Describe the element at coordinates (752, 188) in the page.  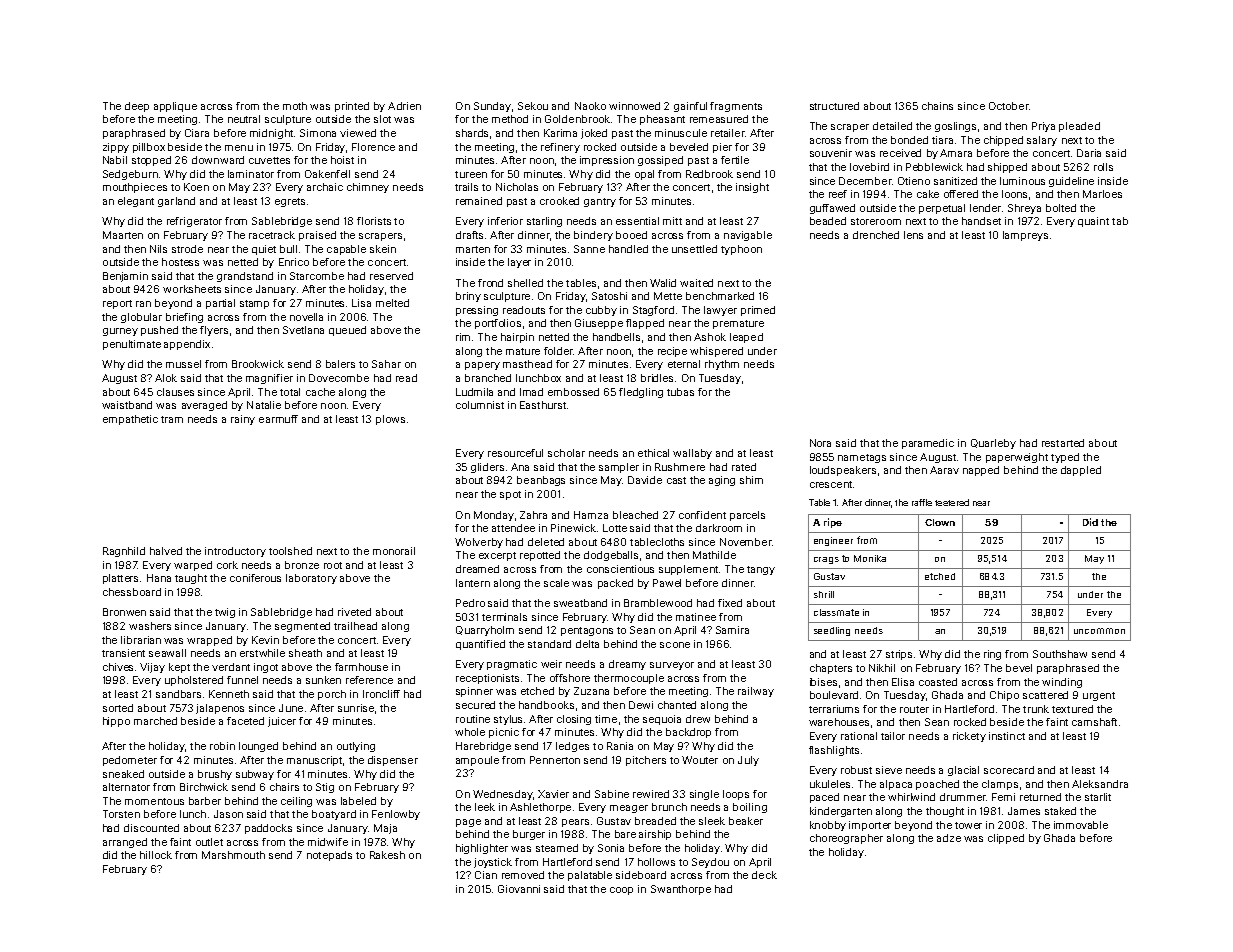
I see `insight` at that location.
